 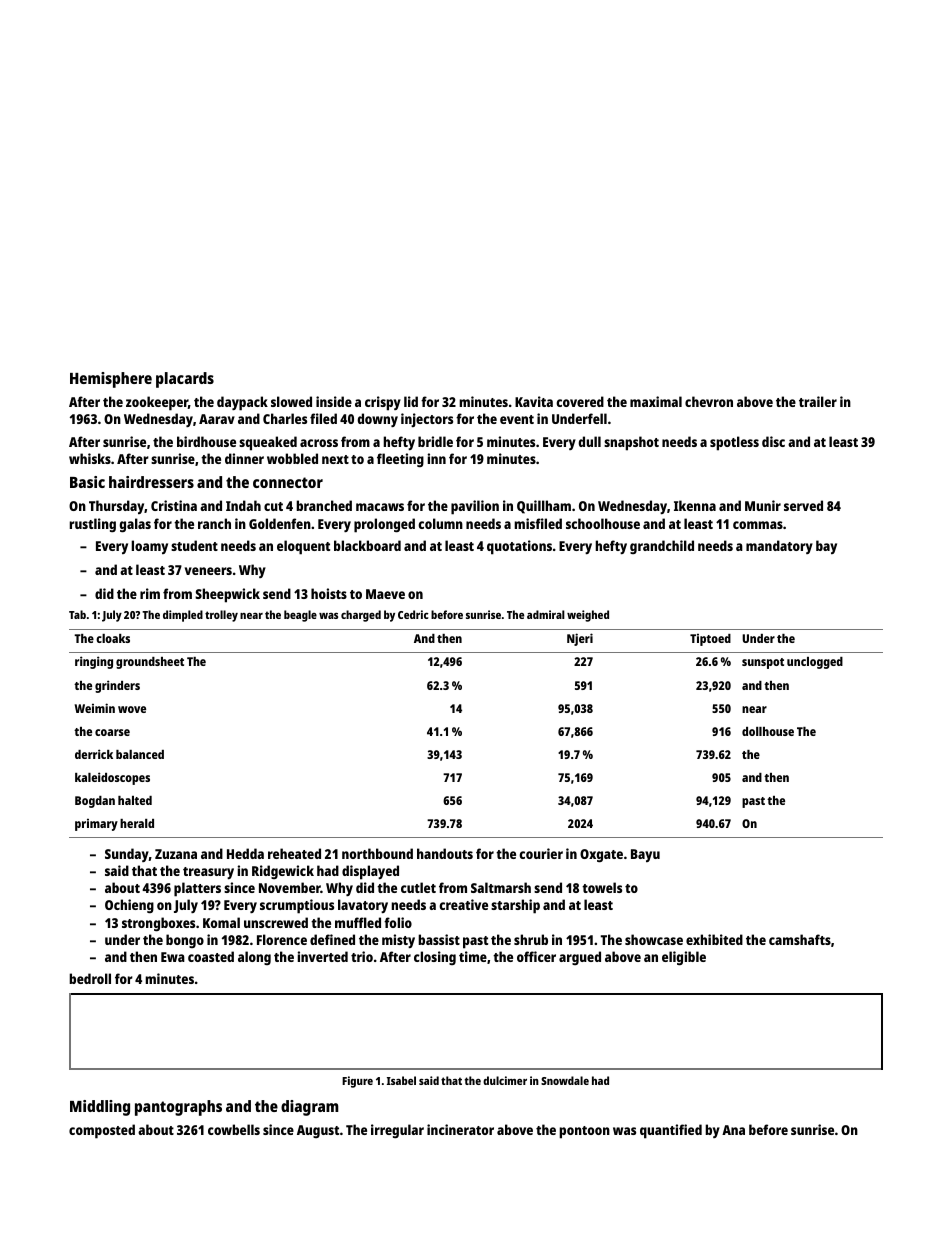 What do you see at coordinates (111, 380) in the screenshot?
I see `Hemisphere` at bounding box center [111, 380].
